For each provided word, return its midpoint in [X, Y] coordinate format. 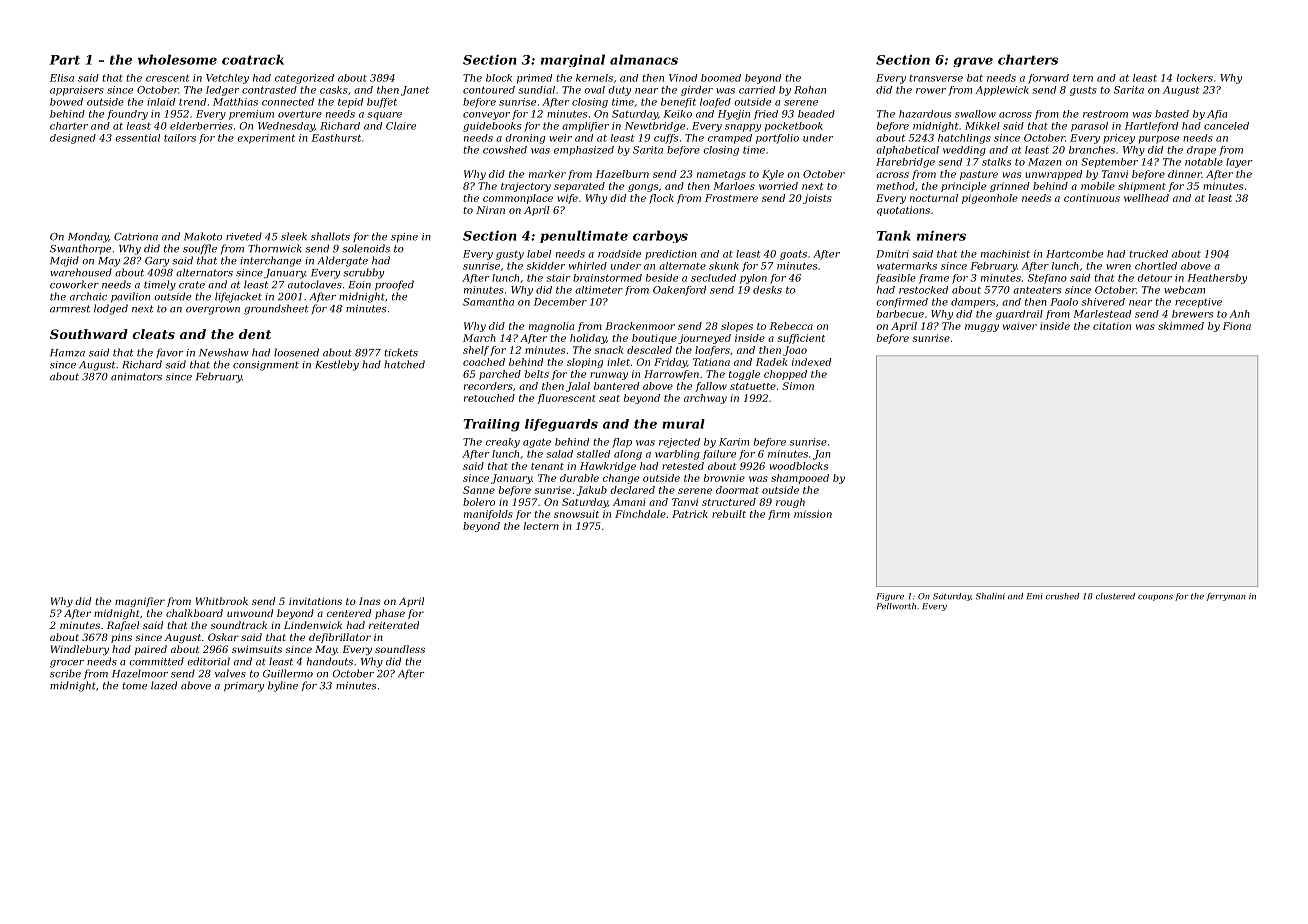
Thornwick [275, 248]
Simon [798, 386]
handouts [330, 661]
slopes [737, 327]
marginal [573, 60]
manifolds [488, 515]
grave [973, 62]
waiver [1020, 326]
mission [813, 514]
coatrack [253, 59]
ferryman [1226, 597]
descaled [649, 350]
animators [136, 377]
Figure [890, 597]
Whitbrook [222, 601]
